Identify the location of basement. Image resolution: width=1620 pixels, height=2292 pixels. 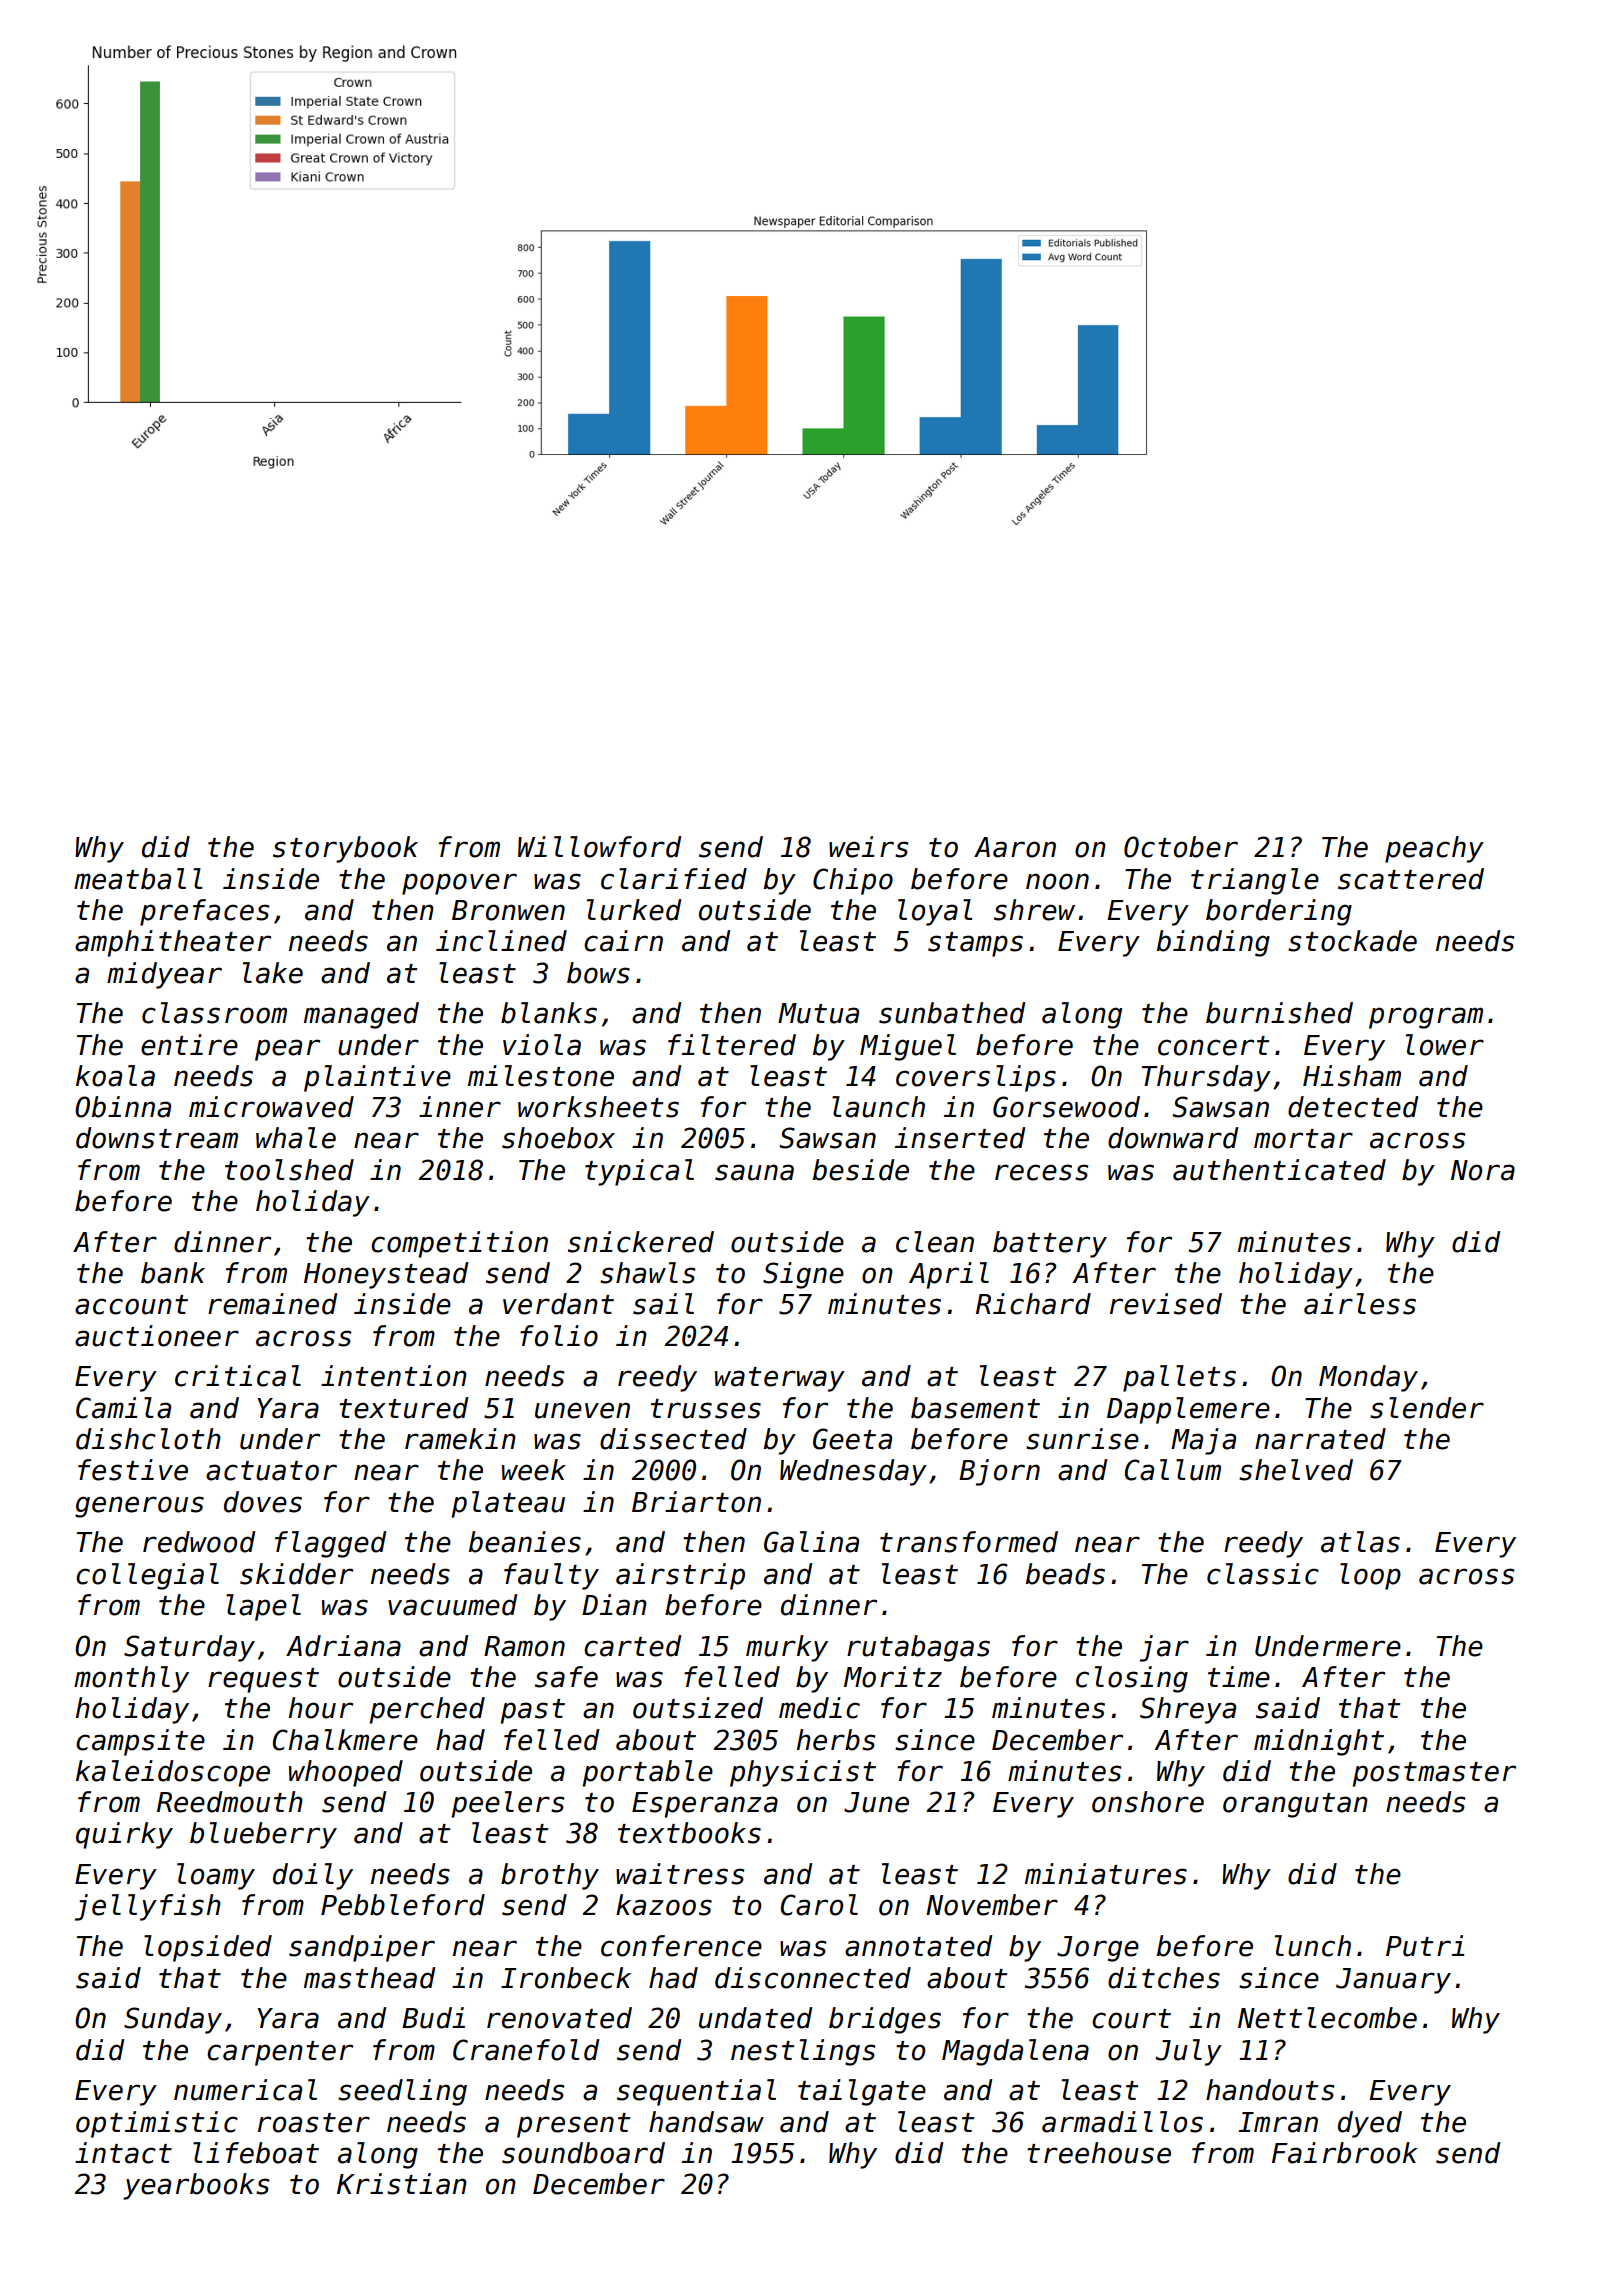
(975, 1408).
